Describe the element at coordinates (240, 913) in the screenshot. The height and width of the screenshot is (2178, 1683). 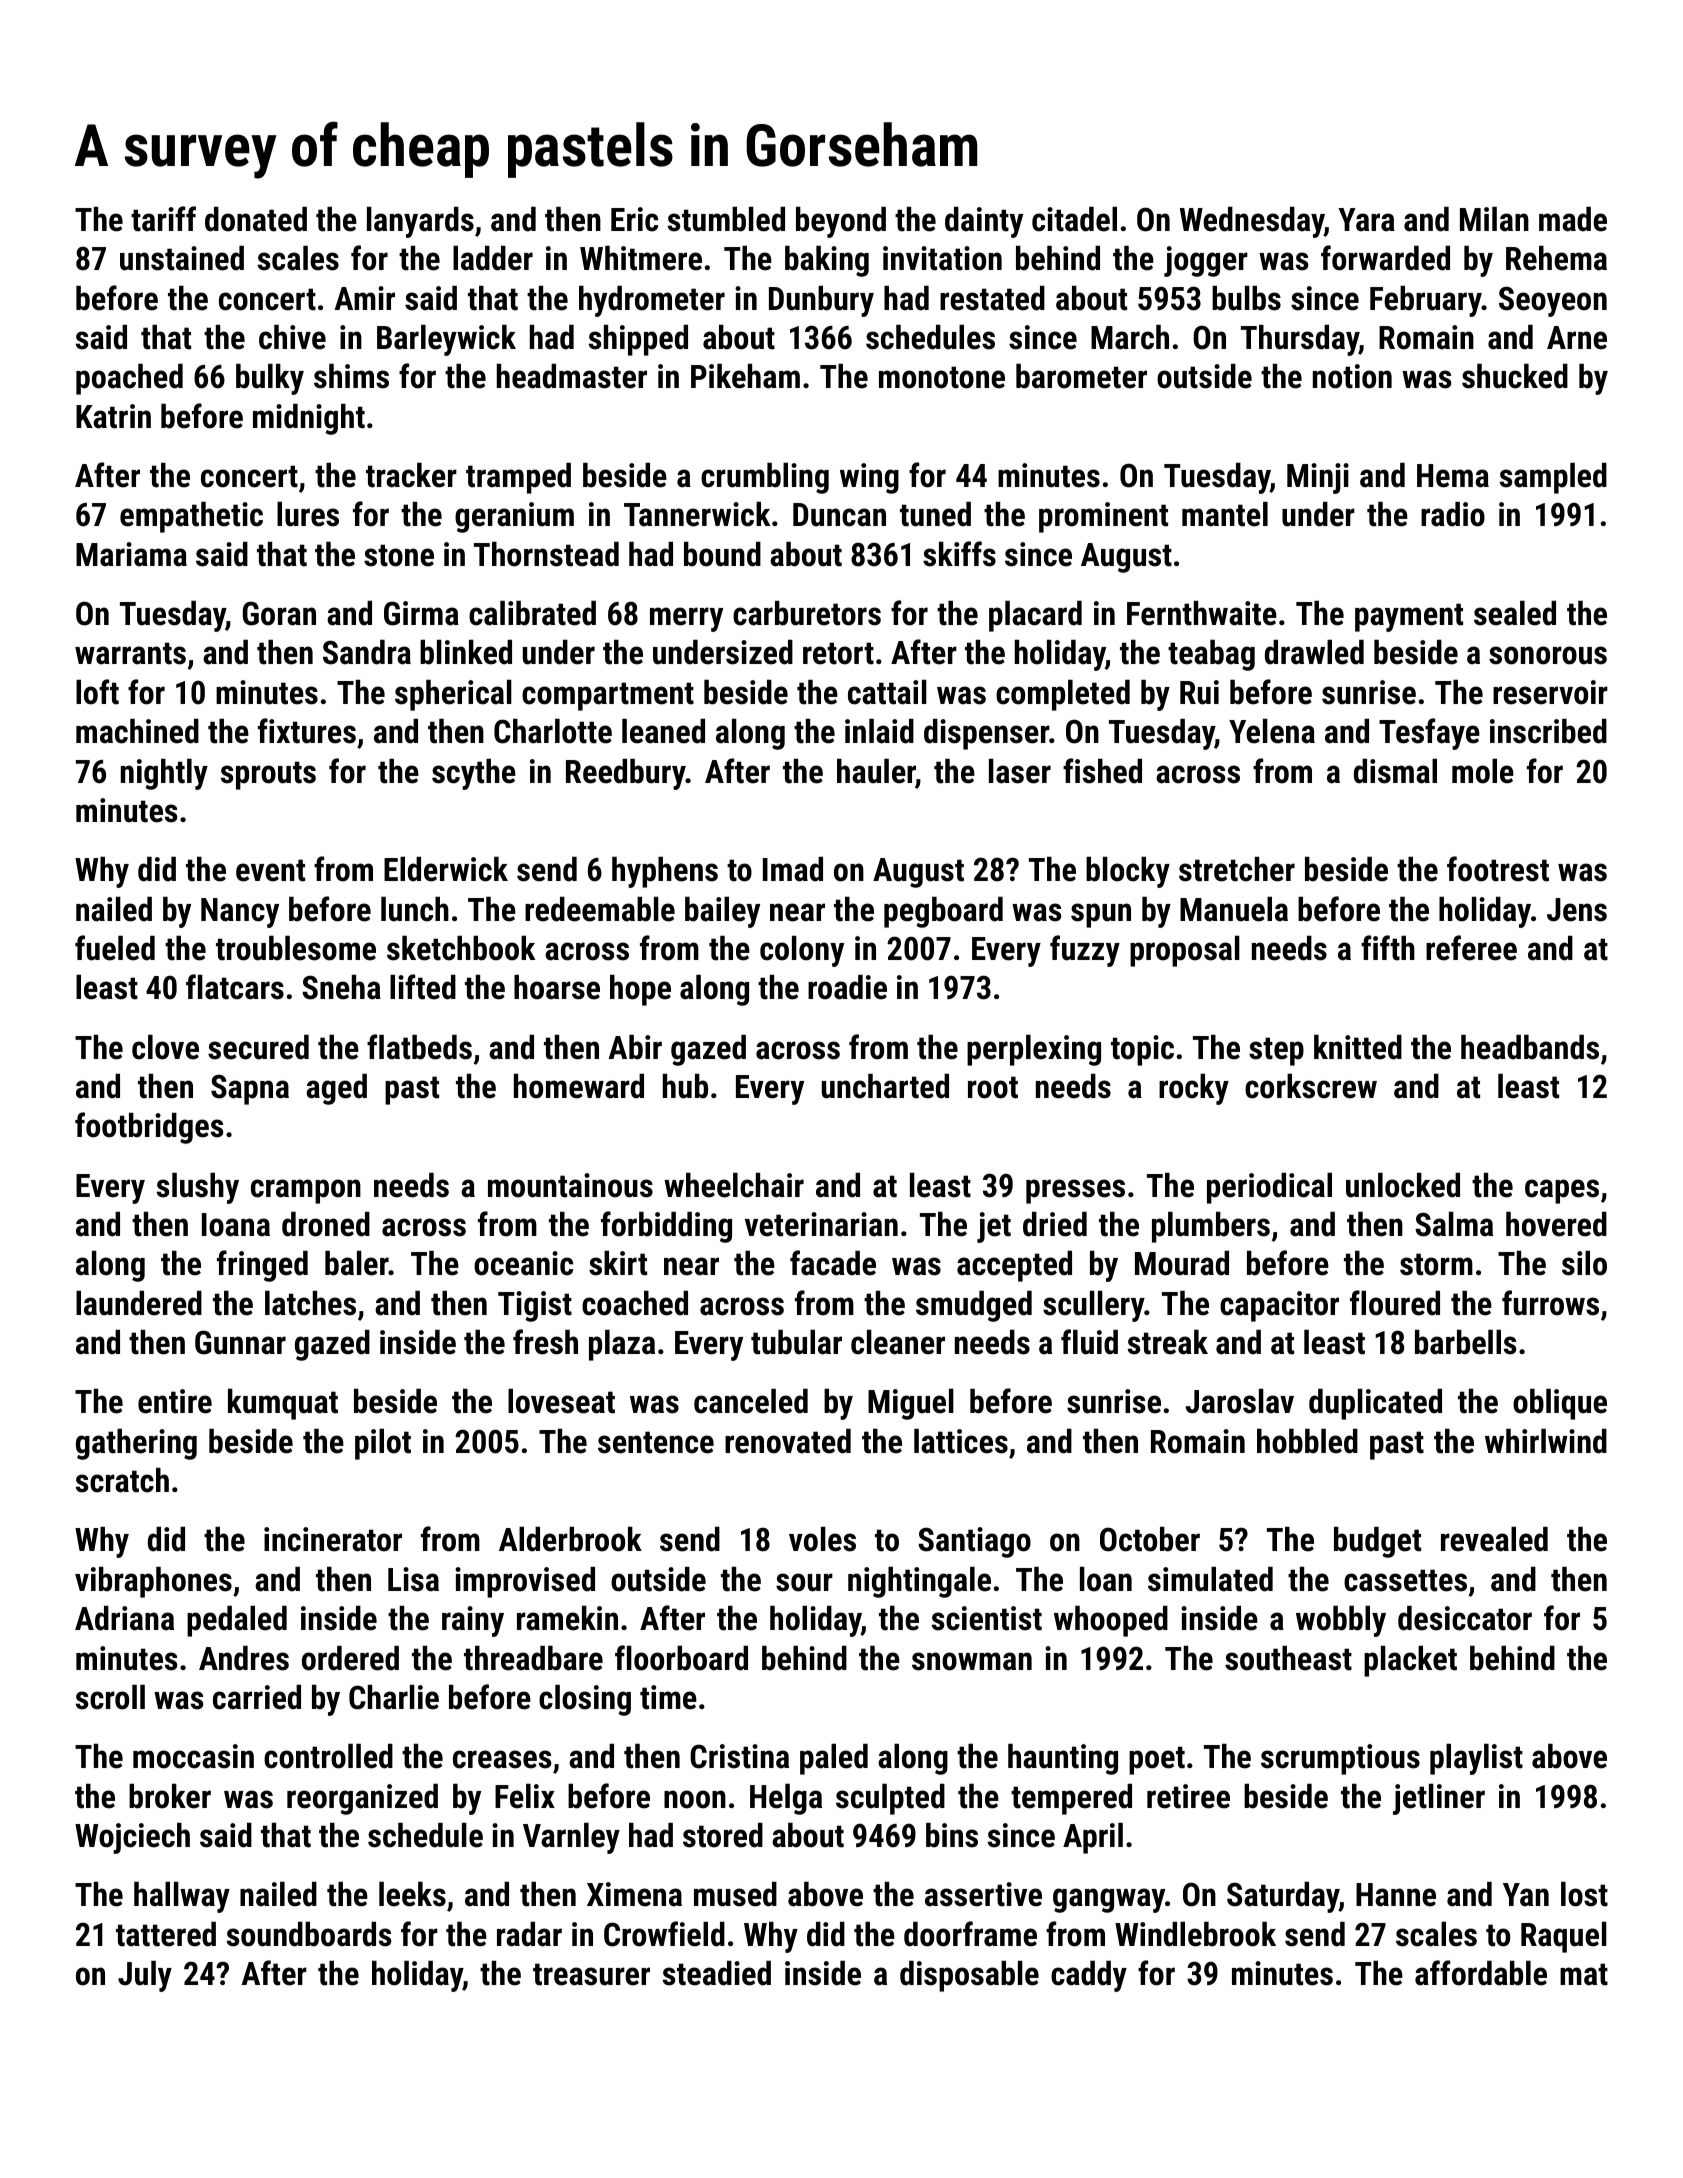
I see `Nancy` at that location.
